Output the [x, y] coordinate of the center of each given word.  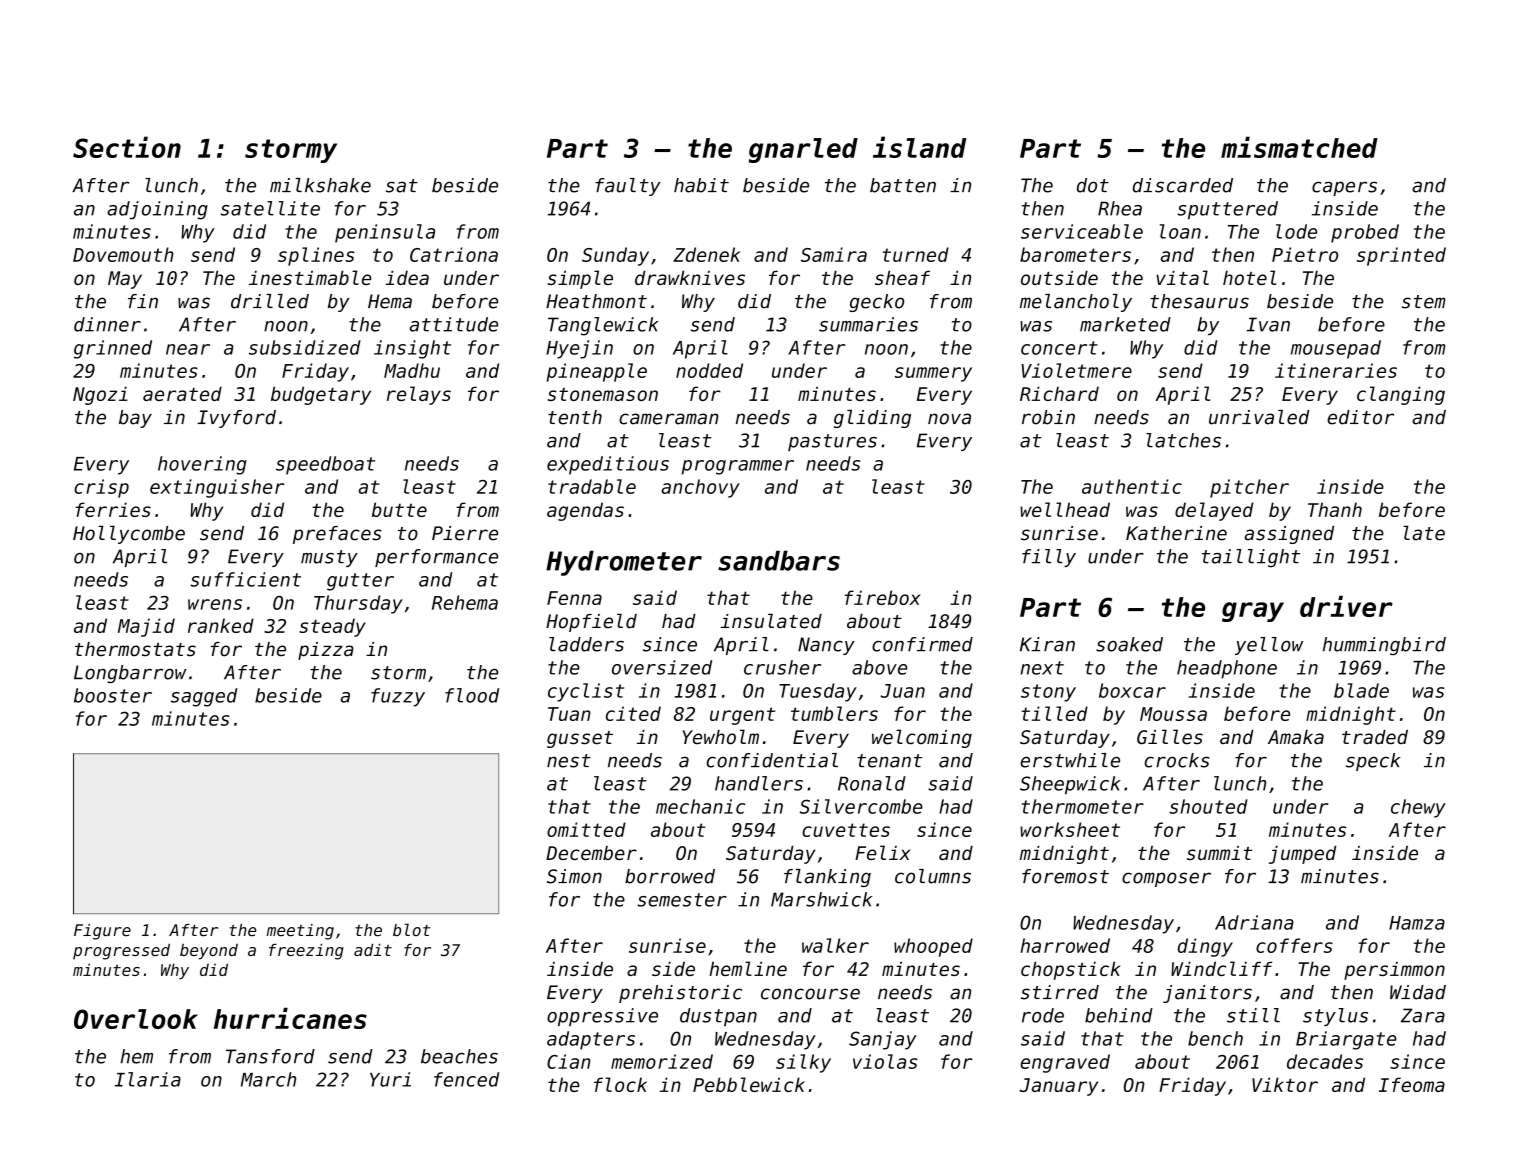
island [919, 147]
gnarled [803, 150]
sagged [204, 697]
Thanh [1335, 509]
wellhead [1065, 509]
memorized [662, 1061]
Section [127, 147]
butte [399, 509]
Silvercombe [861, 806]
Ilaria [148, 1079]
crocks [1177, 760]
